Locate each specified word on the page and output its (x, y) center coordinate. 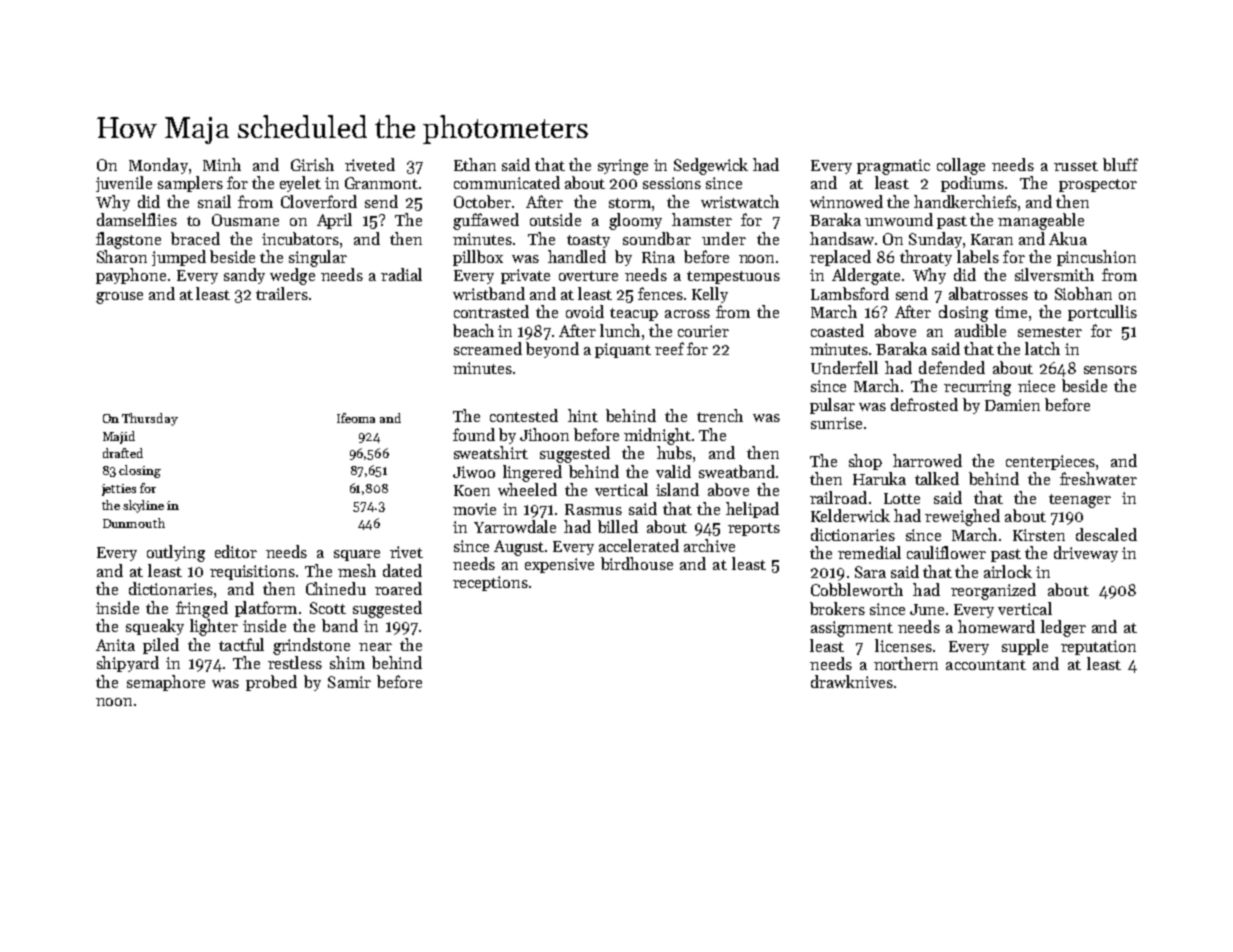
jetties (119, 490)
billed (618, 526)
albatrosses (988, 293)
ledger (1063, 628)
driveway (1086, 554)
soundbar (657, 238)
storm (630, 203)
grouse (119, 298)
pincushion (1096, 258)
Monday (158, 166)
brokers (837, 608)
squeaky (155, 627)
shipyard (128, 664)
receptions (490, 583)
